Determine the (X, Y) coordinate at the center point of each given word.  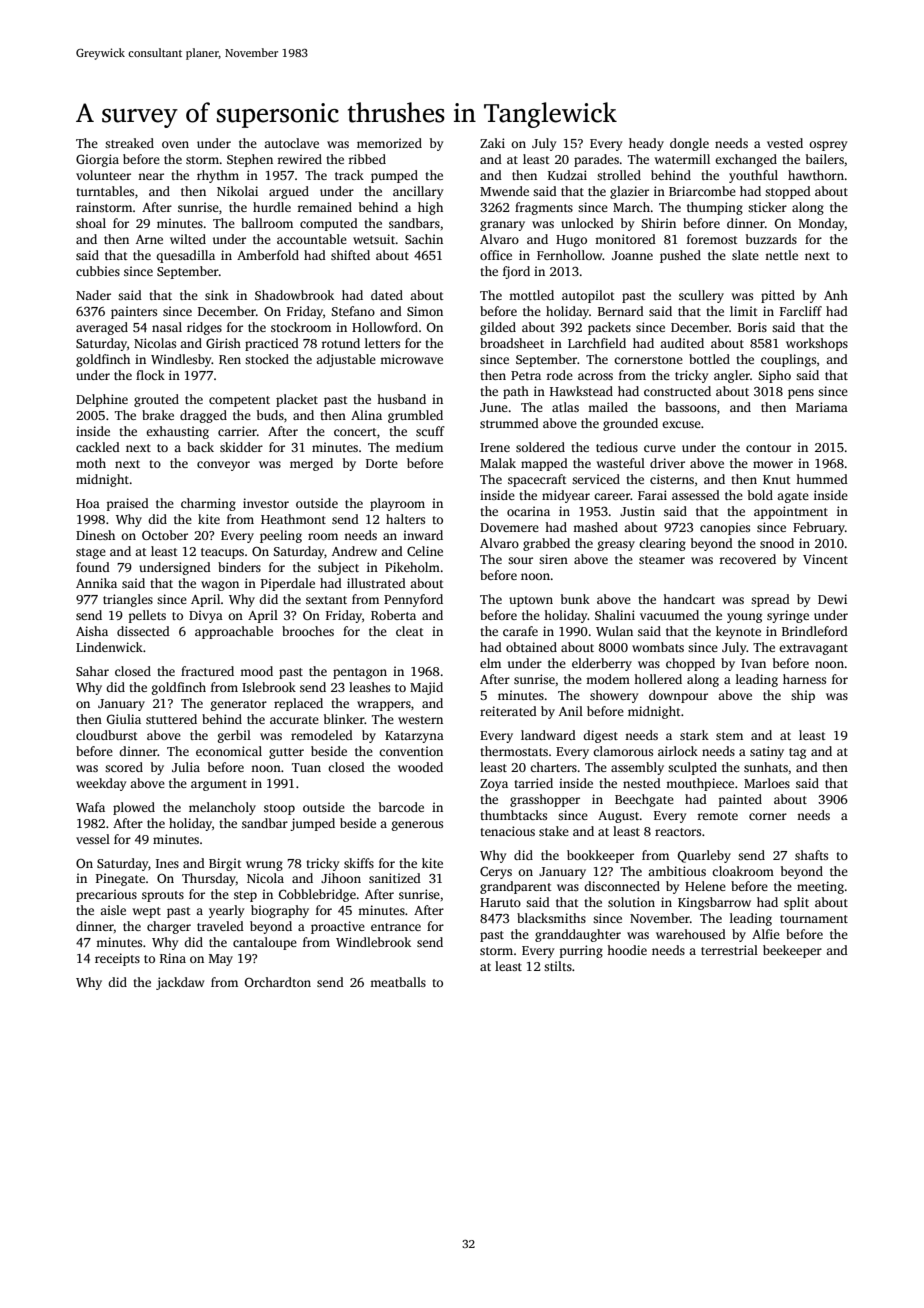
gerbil (234, 736)
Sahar (92, 671)
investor (266, 503)
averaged (102, 328)
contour (768, 448)
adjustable (346, 360)
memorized (389, 143)
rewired (299, 159)
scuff (430, 431)
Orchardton (278, 982)
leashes (369, 687)
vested (785, 143)
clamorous (623, 751)
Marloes (767, 783)
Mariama (822, 407)
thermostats (514, 751)
